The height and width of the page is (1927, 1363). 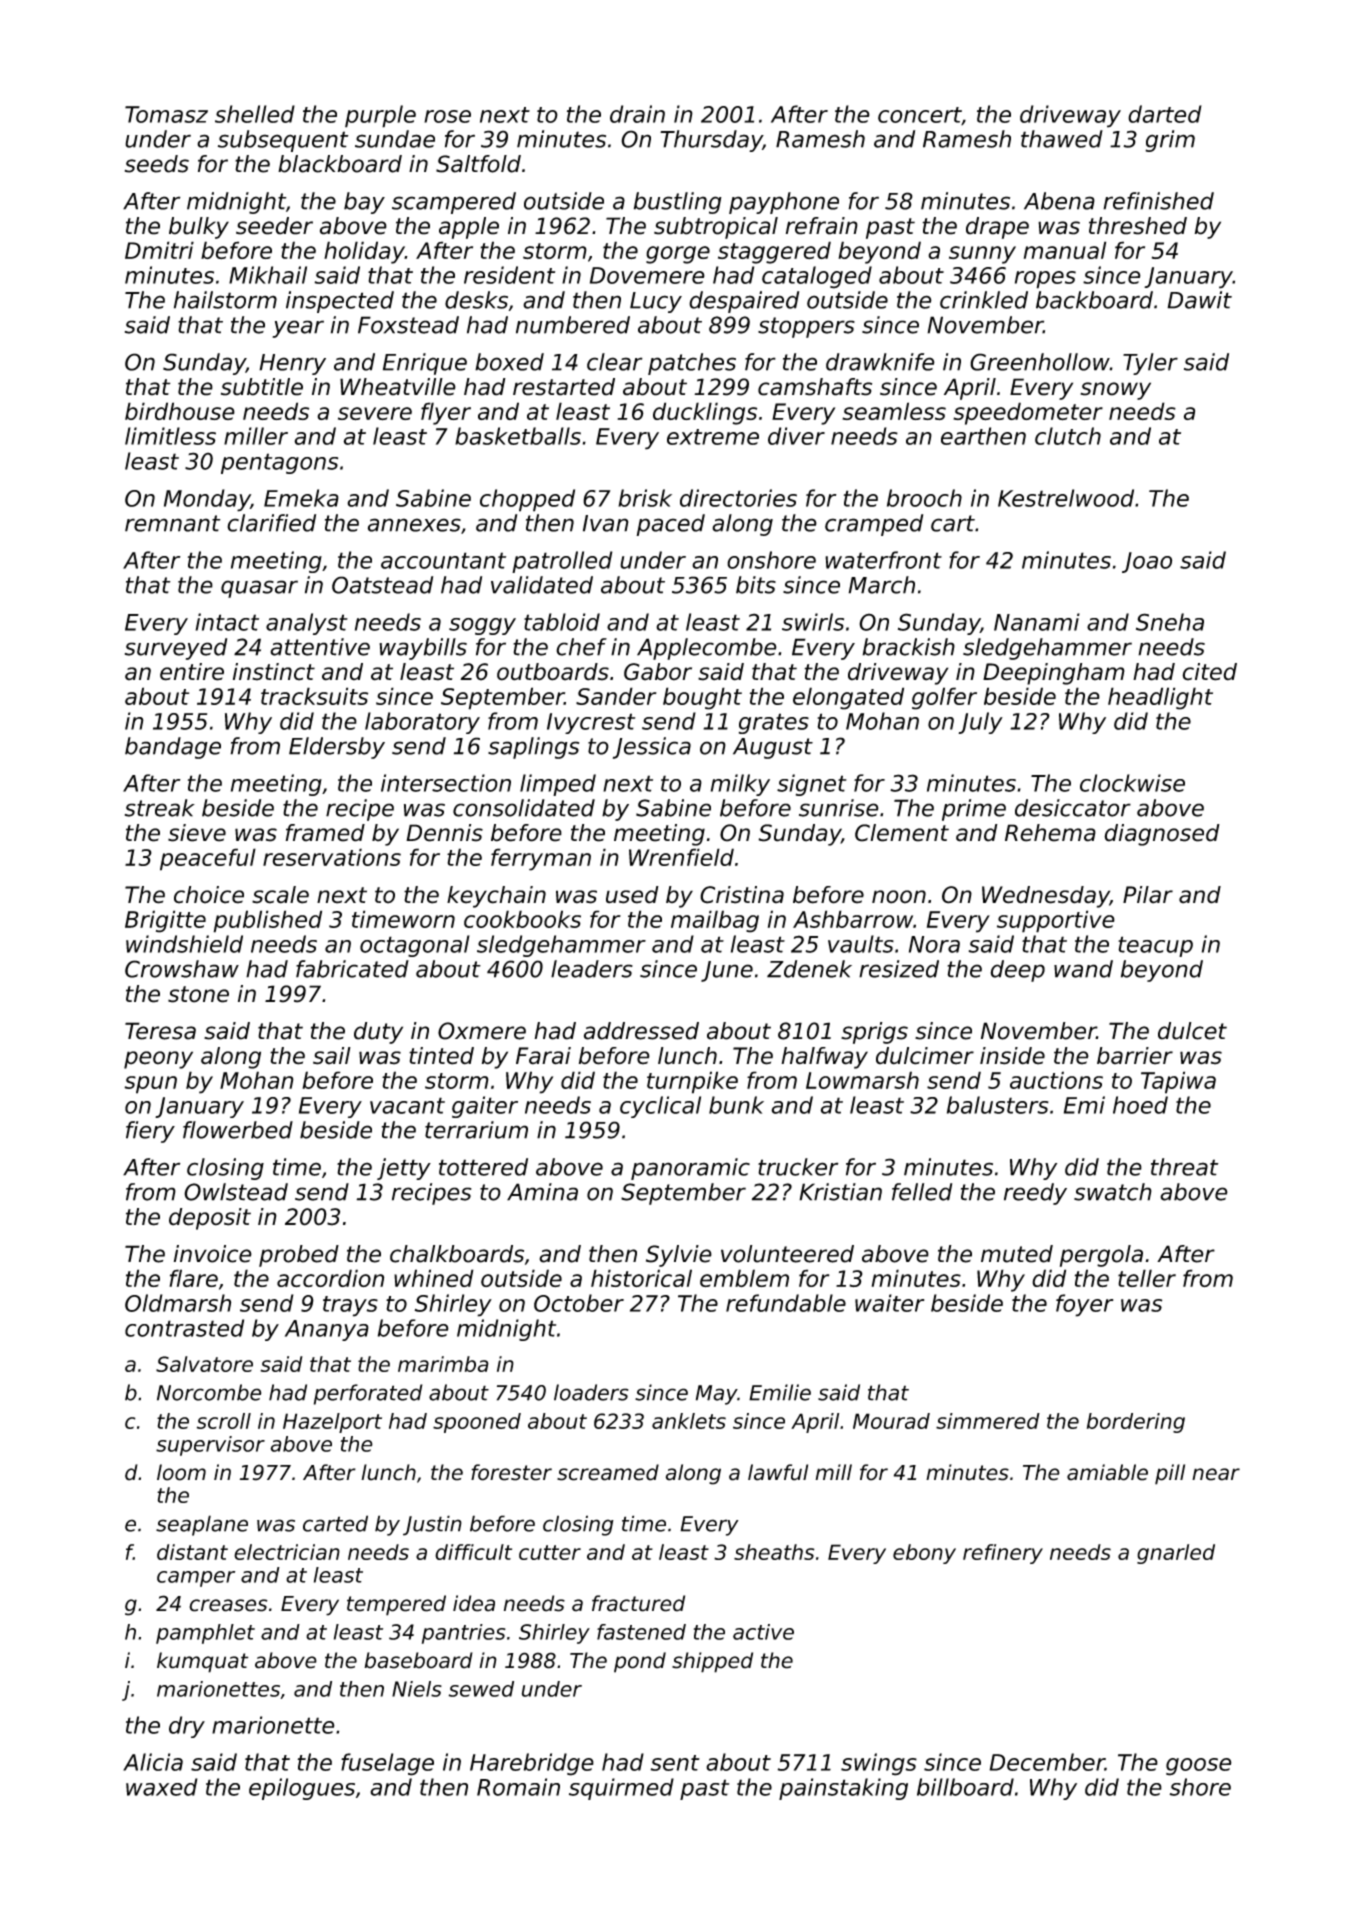 What do you see at coordinates (813, 622) in the page?
I see `swirls` at bounding box center [813, 622].
